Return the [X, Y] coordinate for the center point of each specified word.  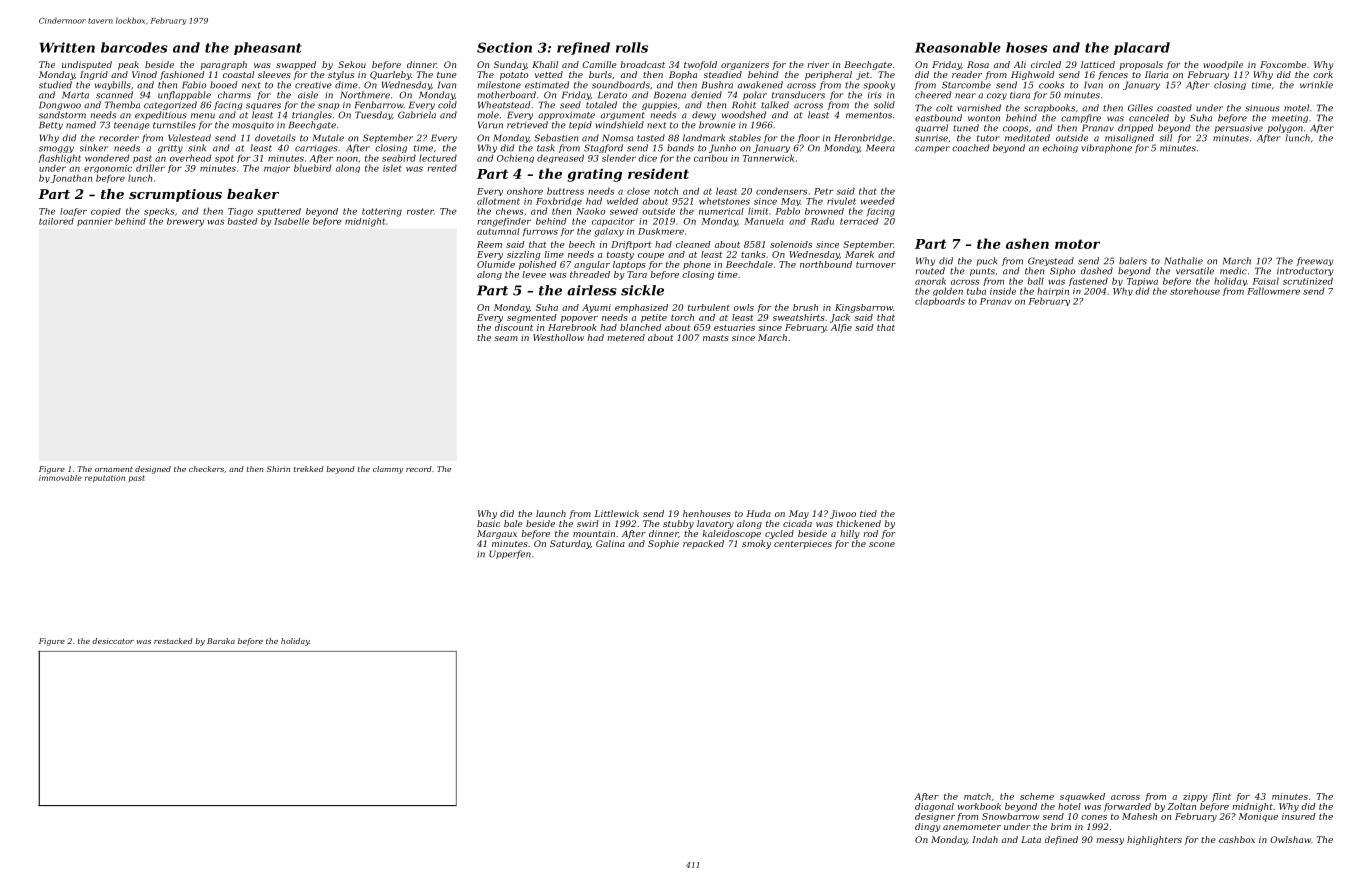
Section [504, 47]
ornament [114, 469]
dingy [927, 827]
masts [716, 338]
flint [1221, 797]
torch [682, 317]
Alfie [841, 328]
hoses [1027, 47]
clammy [388, 470]
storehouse [1195, 291]
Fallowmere [1273, 291]
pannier [95, 222]
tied [868, 513]
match [977, 796]
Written [67, 47]
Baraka [221, 641]
